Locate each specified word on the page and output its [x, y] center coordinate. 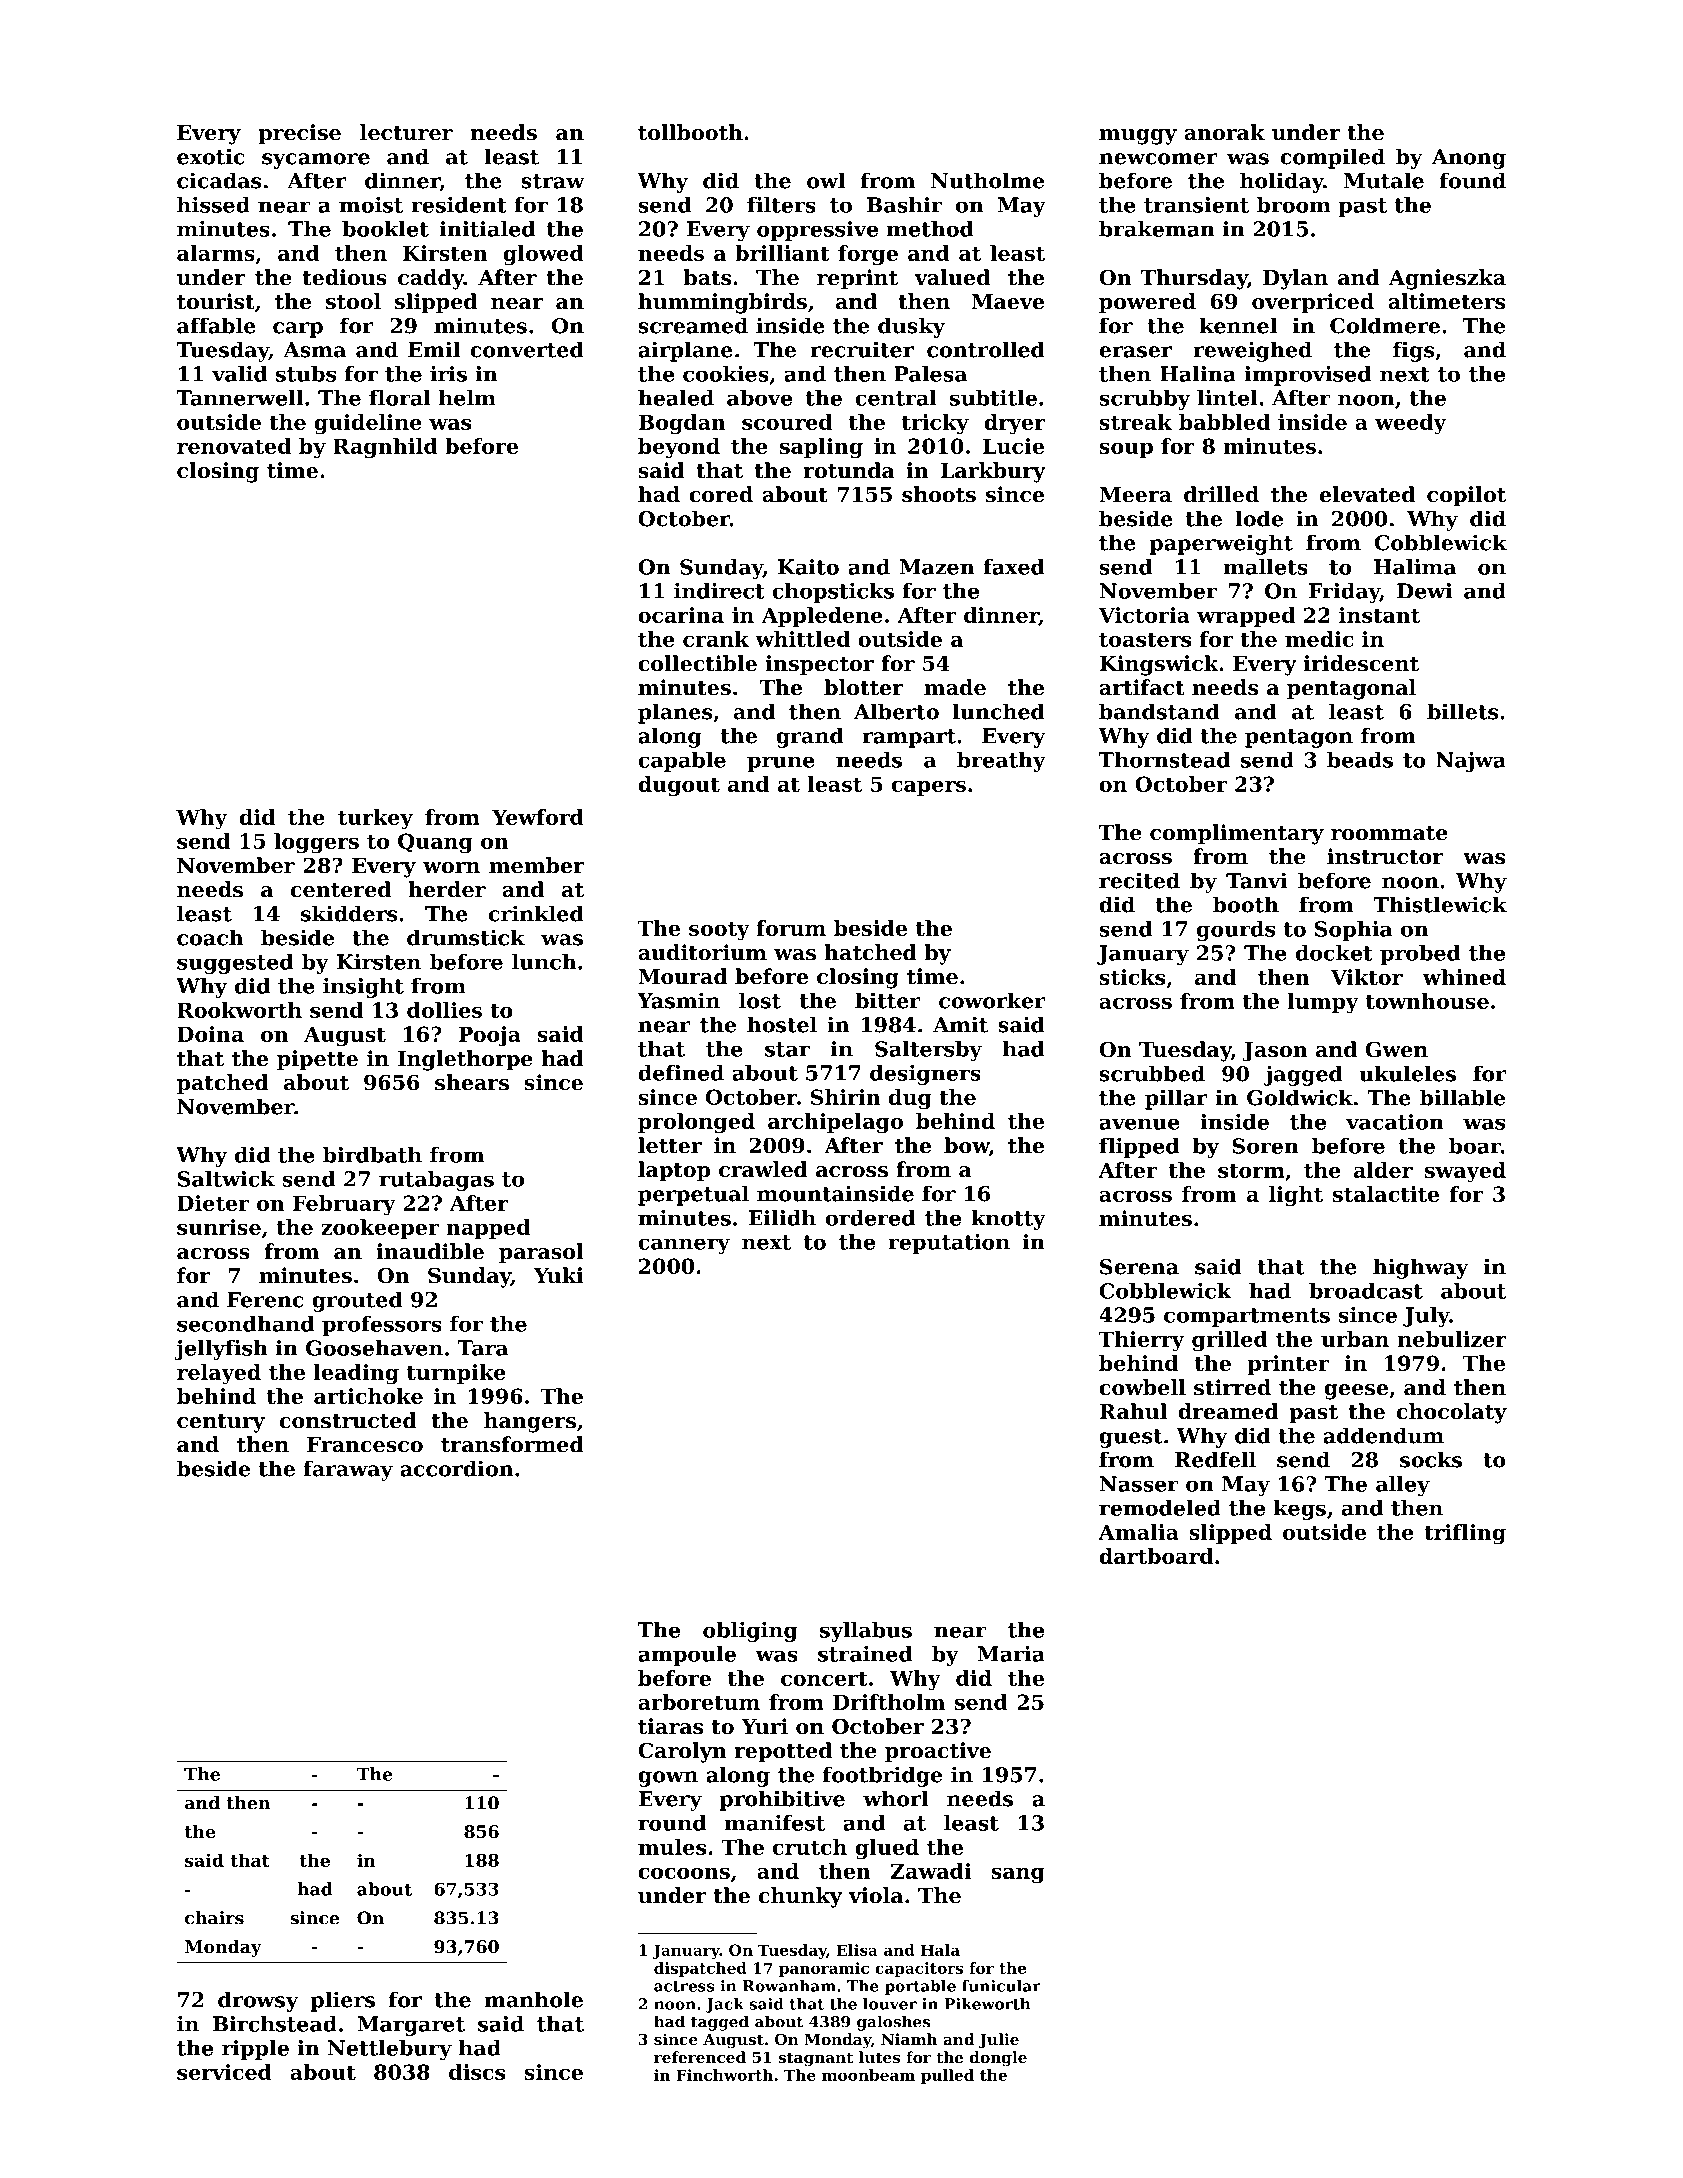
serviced [224, 2072]
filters [781, 205]
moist [371, 205]
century [221, 1423]
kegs [1300, 1510]
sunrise [219, 1227]
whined [1464, 977]
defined [681, 1073]
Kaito [808, 567]
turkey [375, 819]
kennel [1238, 325]
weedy [1410, 424]
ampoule [687, 1656]
